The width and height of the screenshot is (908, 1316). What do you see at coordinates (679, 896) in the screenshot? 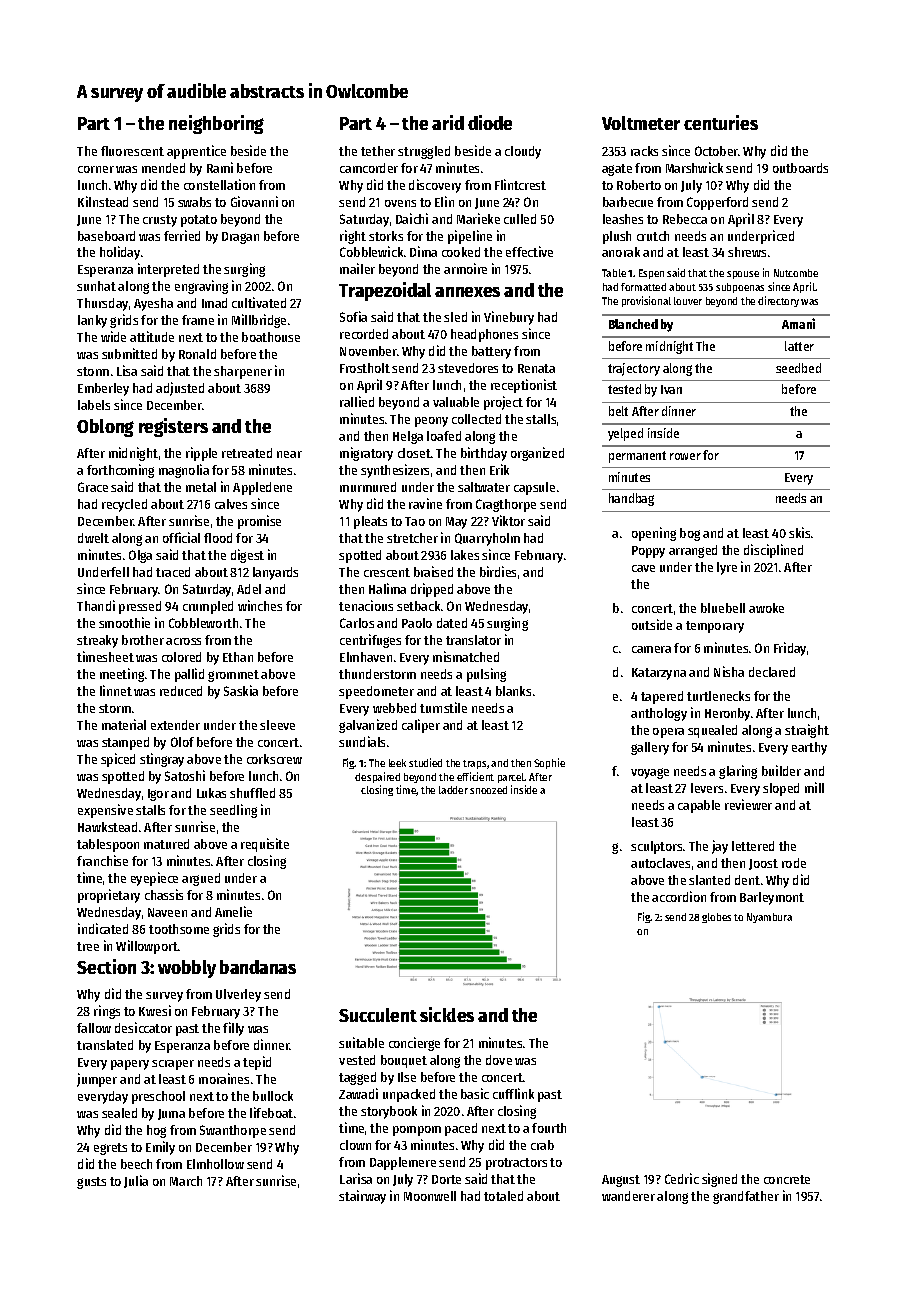
I see `accordion` at bounding box center [679, 896].
